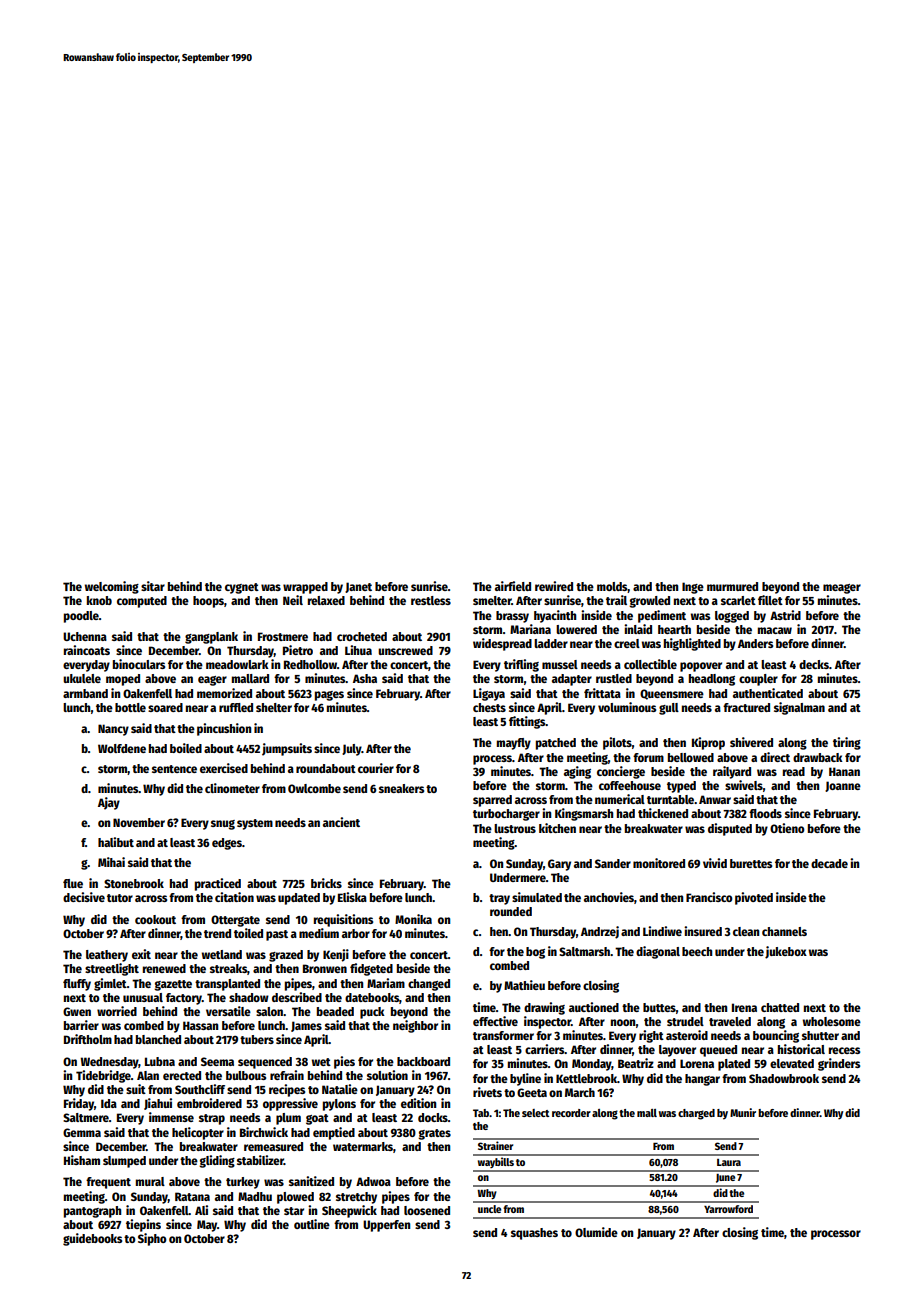 The image size is (924, 1308). Describe the element at coordinates (387, 1075) in the document. I see `solution` at that location.
